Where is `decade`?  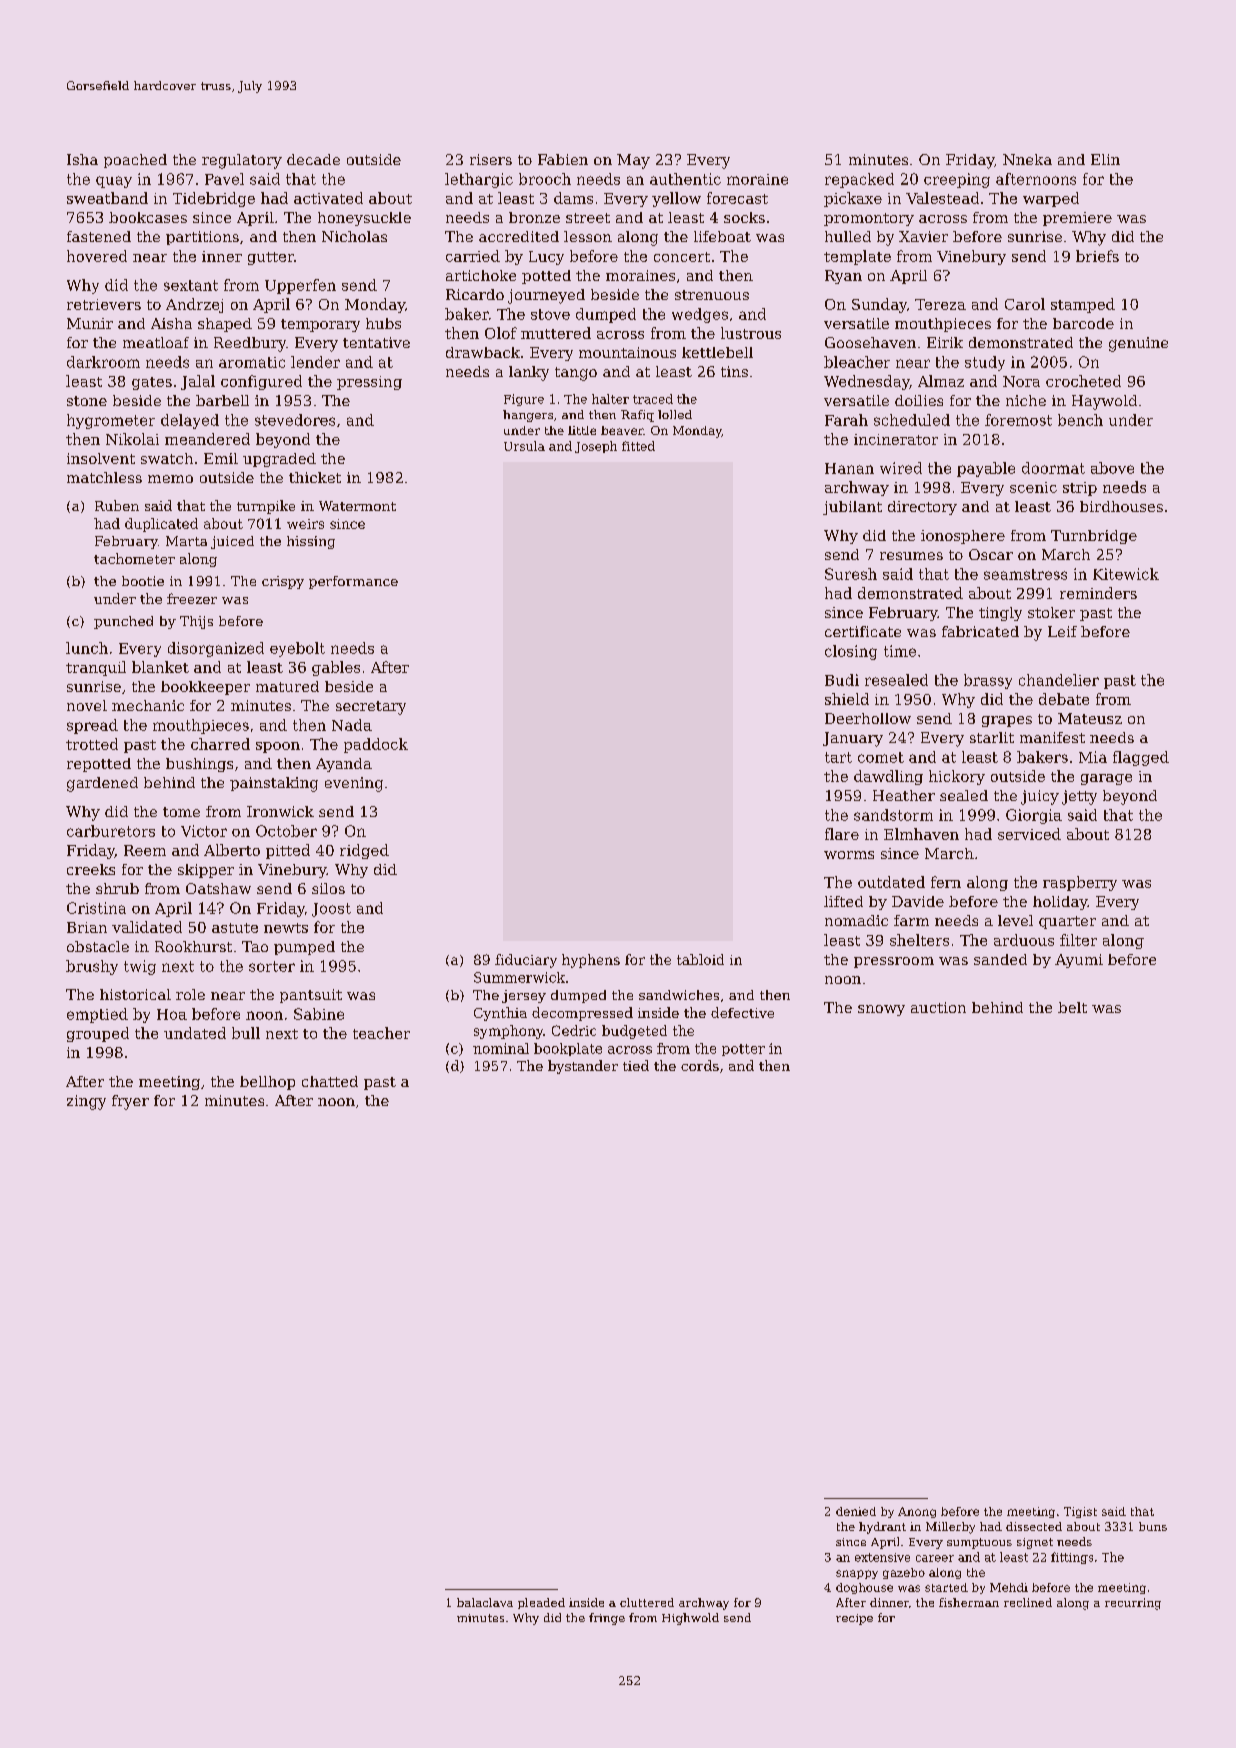 decade is located at coordinates (313, 159).
